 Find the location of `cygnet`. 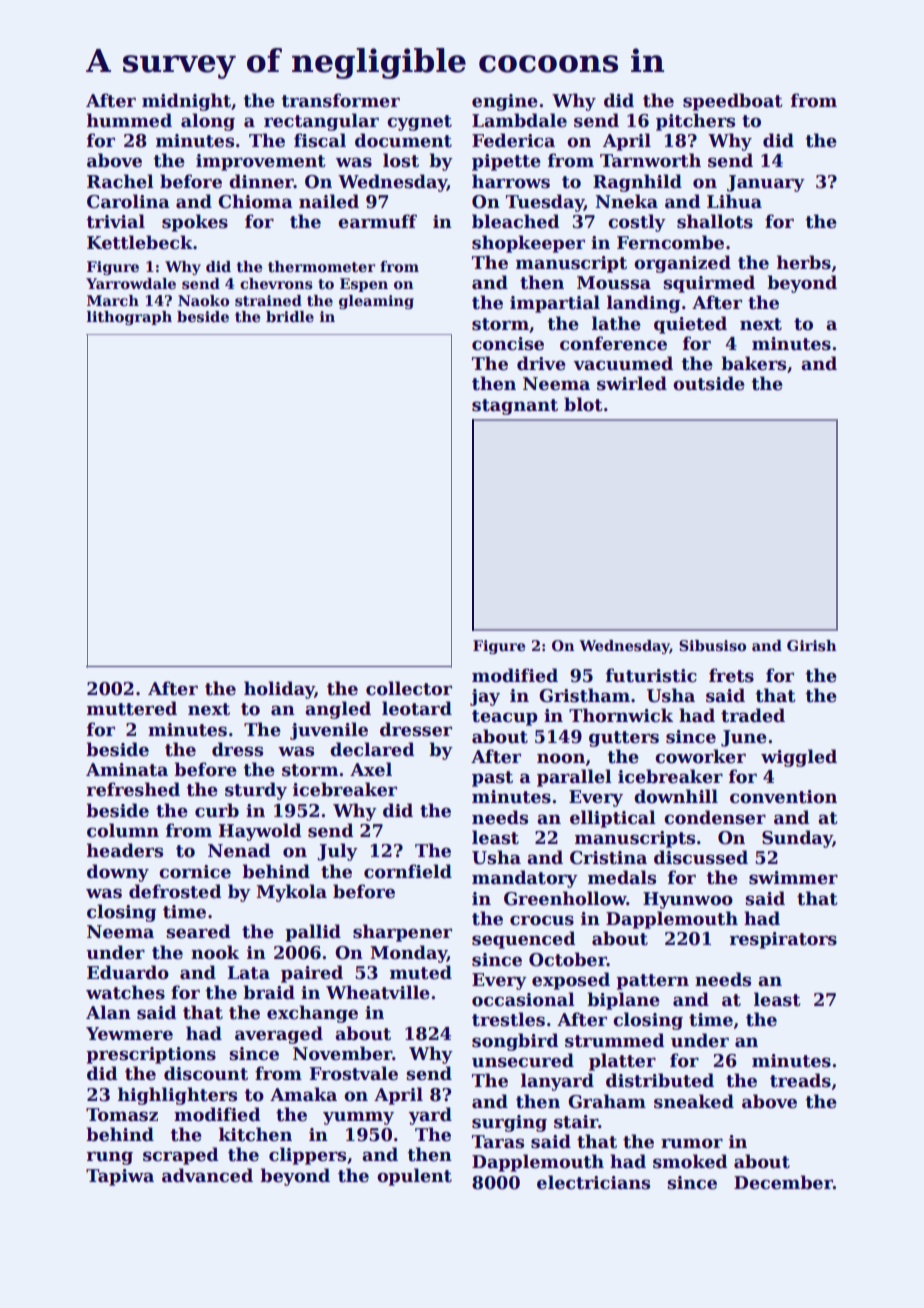

cygnet is located at coordinates (419, 123).
